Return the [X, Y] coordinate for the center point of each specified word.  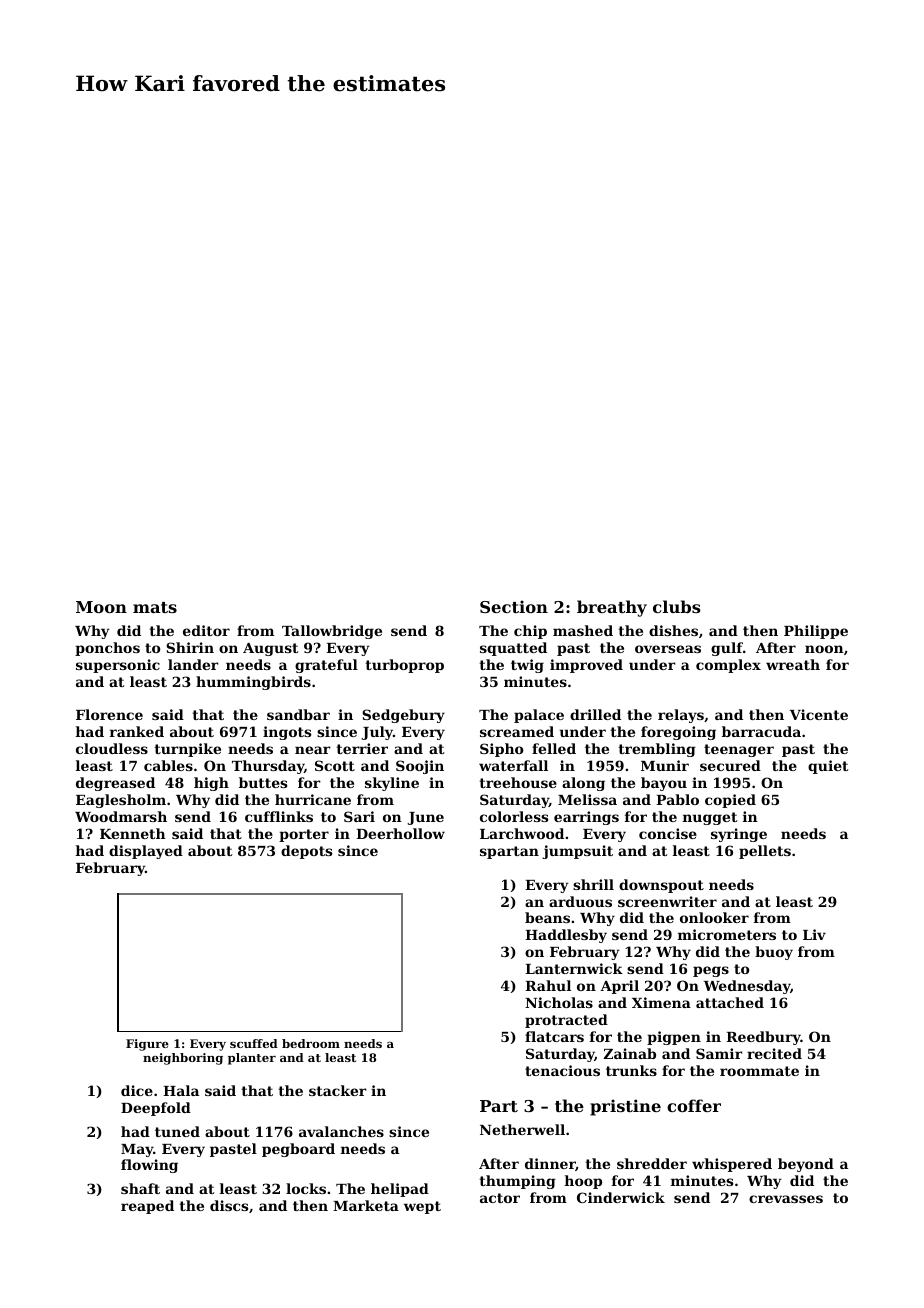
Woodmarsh [121, 816]
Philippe [816, 632]
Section [514, 606]
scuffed [254, 1043]
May [137, 1150]
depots [306, 852]
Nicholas [559, 1002]
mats [155, 607]
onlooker [714, 917]
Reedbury [763, 1038]
